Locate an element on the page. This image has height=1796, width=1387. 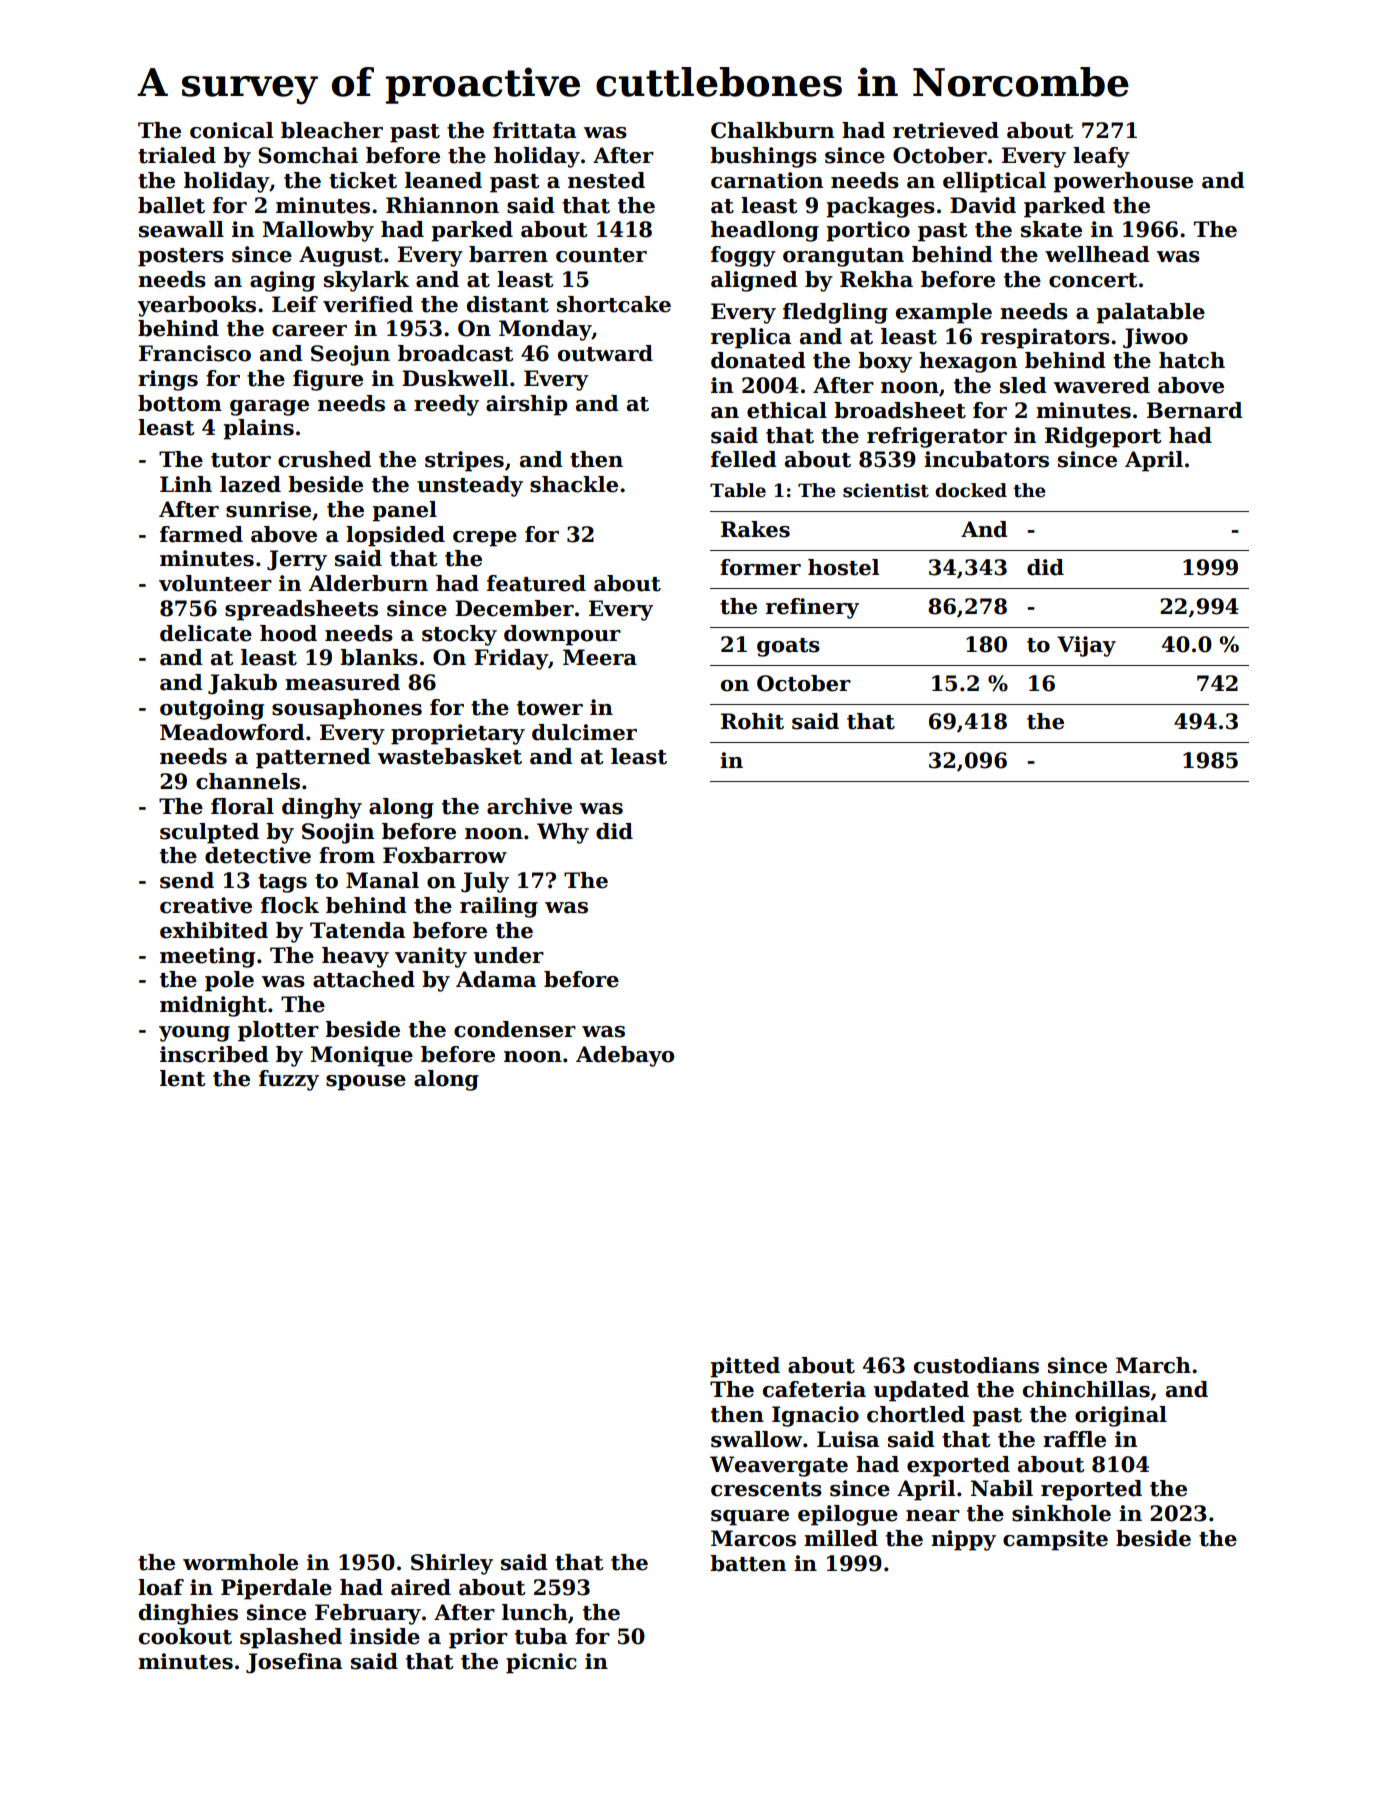
batten is located at coordinates (748, 1563).
